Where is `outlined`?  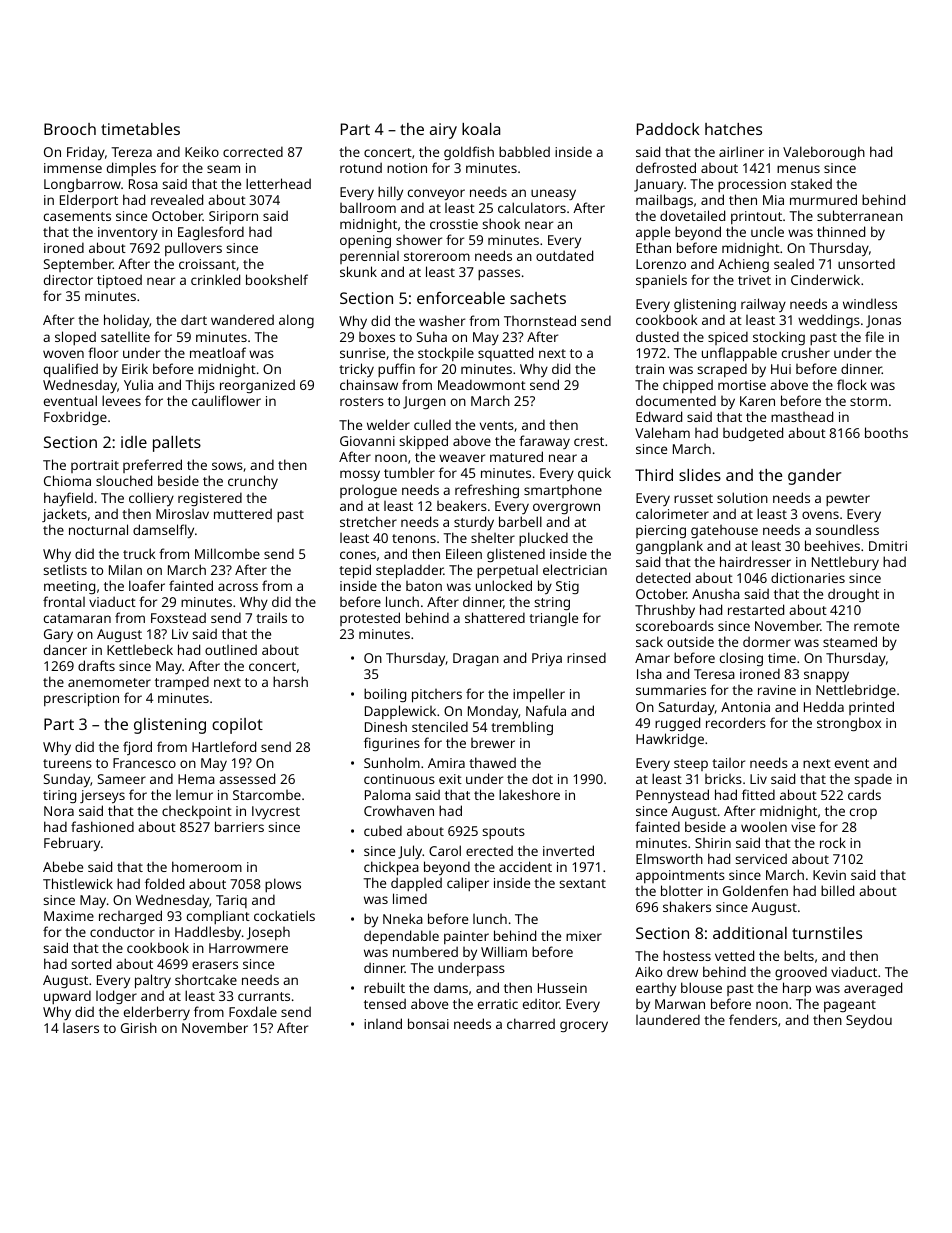
outlined is located at coordinates (231, 649).
